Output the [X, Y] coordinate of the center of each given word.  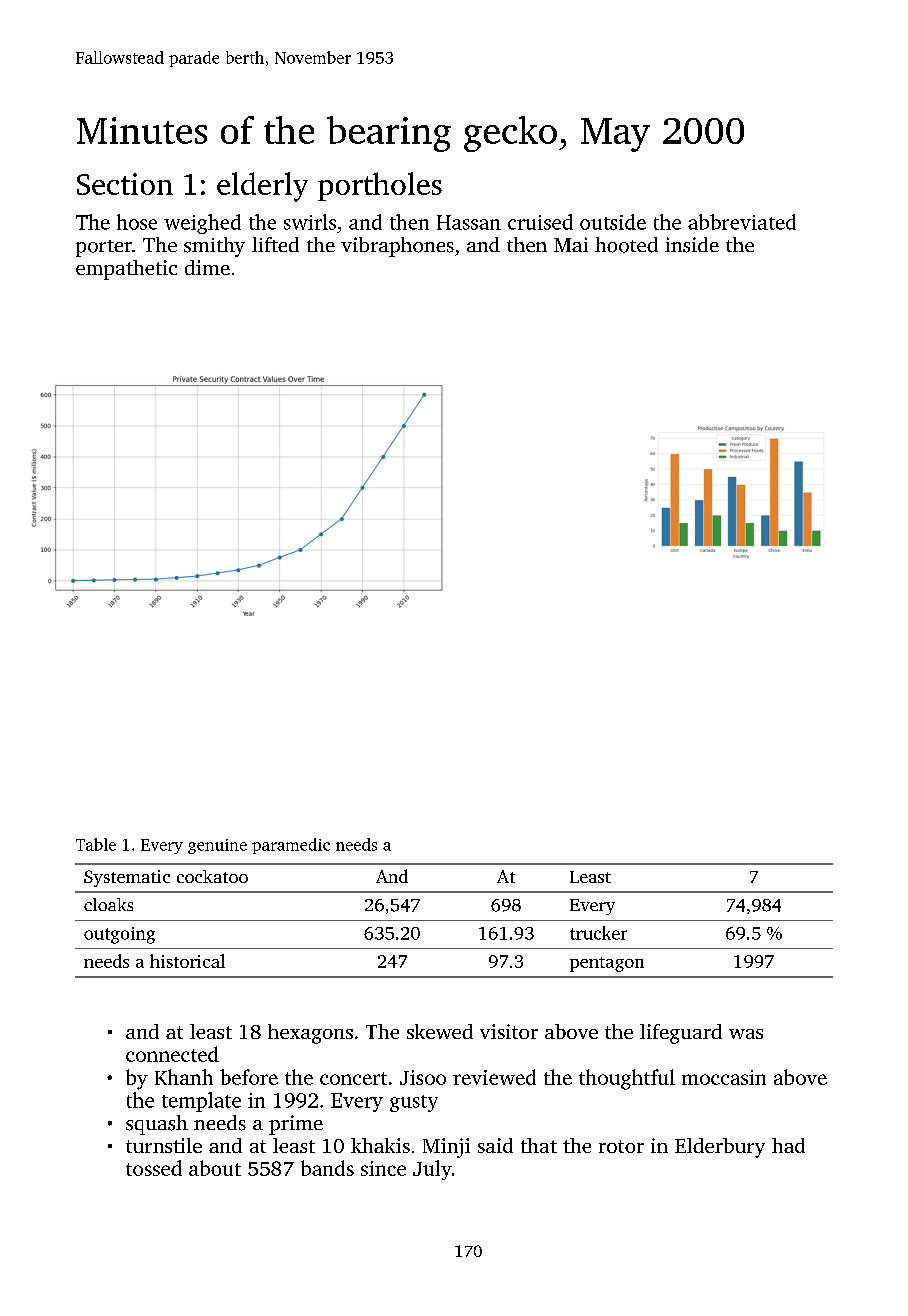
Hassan [469, 222]
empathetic [126, 270]
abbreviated [742, 222]
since [383, 1168]
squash [157, 1125]
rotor [621, 1146]
